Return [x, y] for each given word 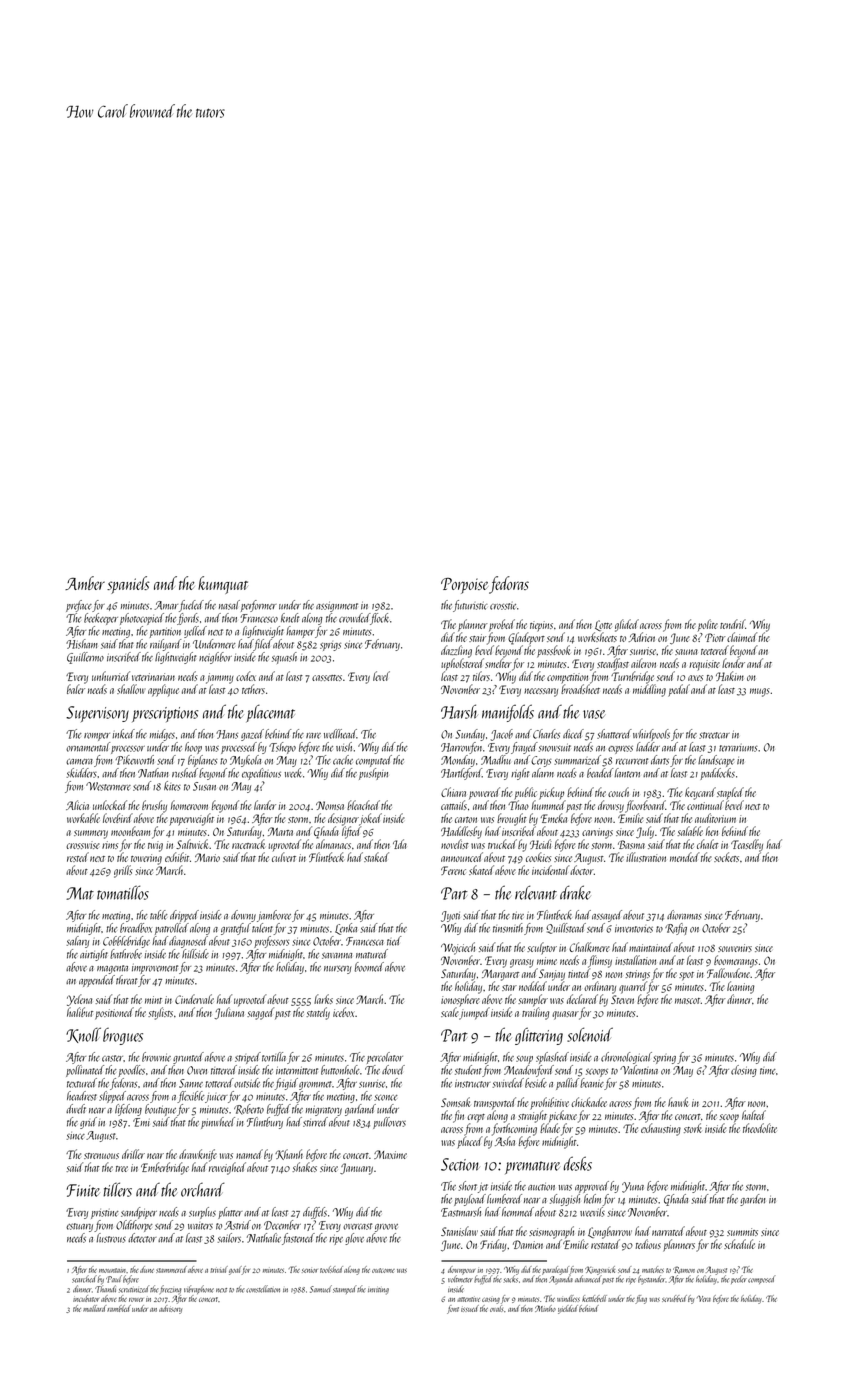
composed [762, 1279]
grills [123, 871]
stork [693, 1128]
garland [360, 1110]
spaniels [128, 585]
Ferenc [453, 870]
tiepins [541, 626]
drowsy [611, 806]
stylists [160, 1013]
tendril [732, 624]
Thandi [105, 1289]
